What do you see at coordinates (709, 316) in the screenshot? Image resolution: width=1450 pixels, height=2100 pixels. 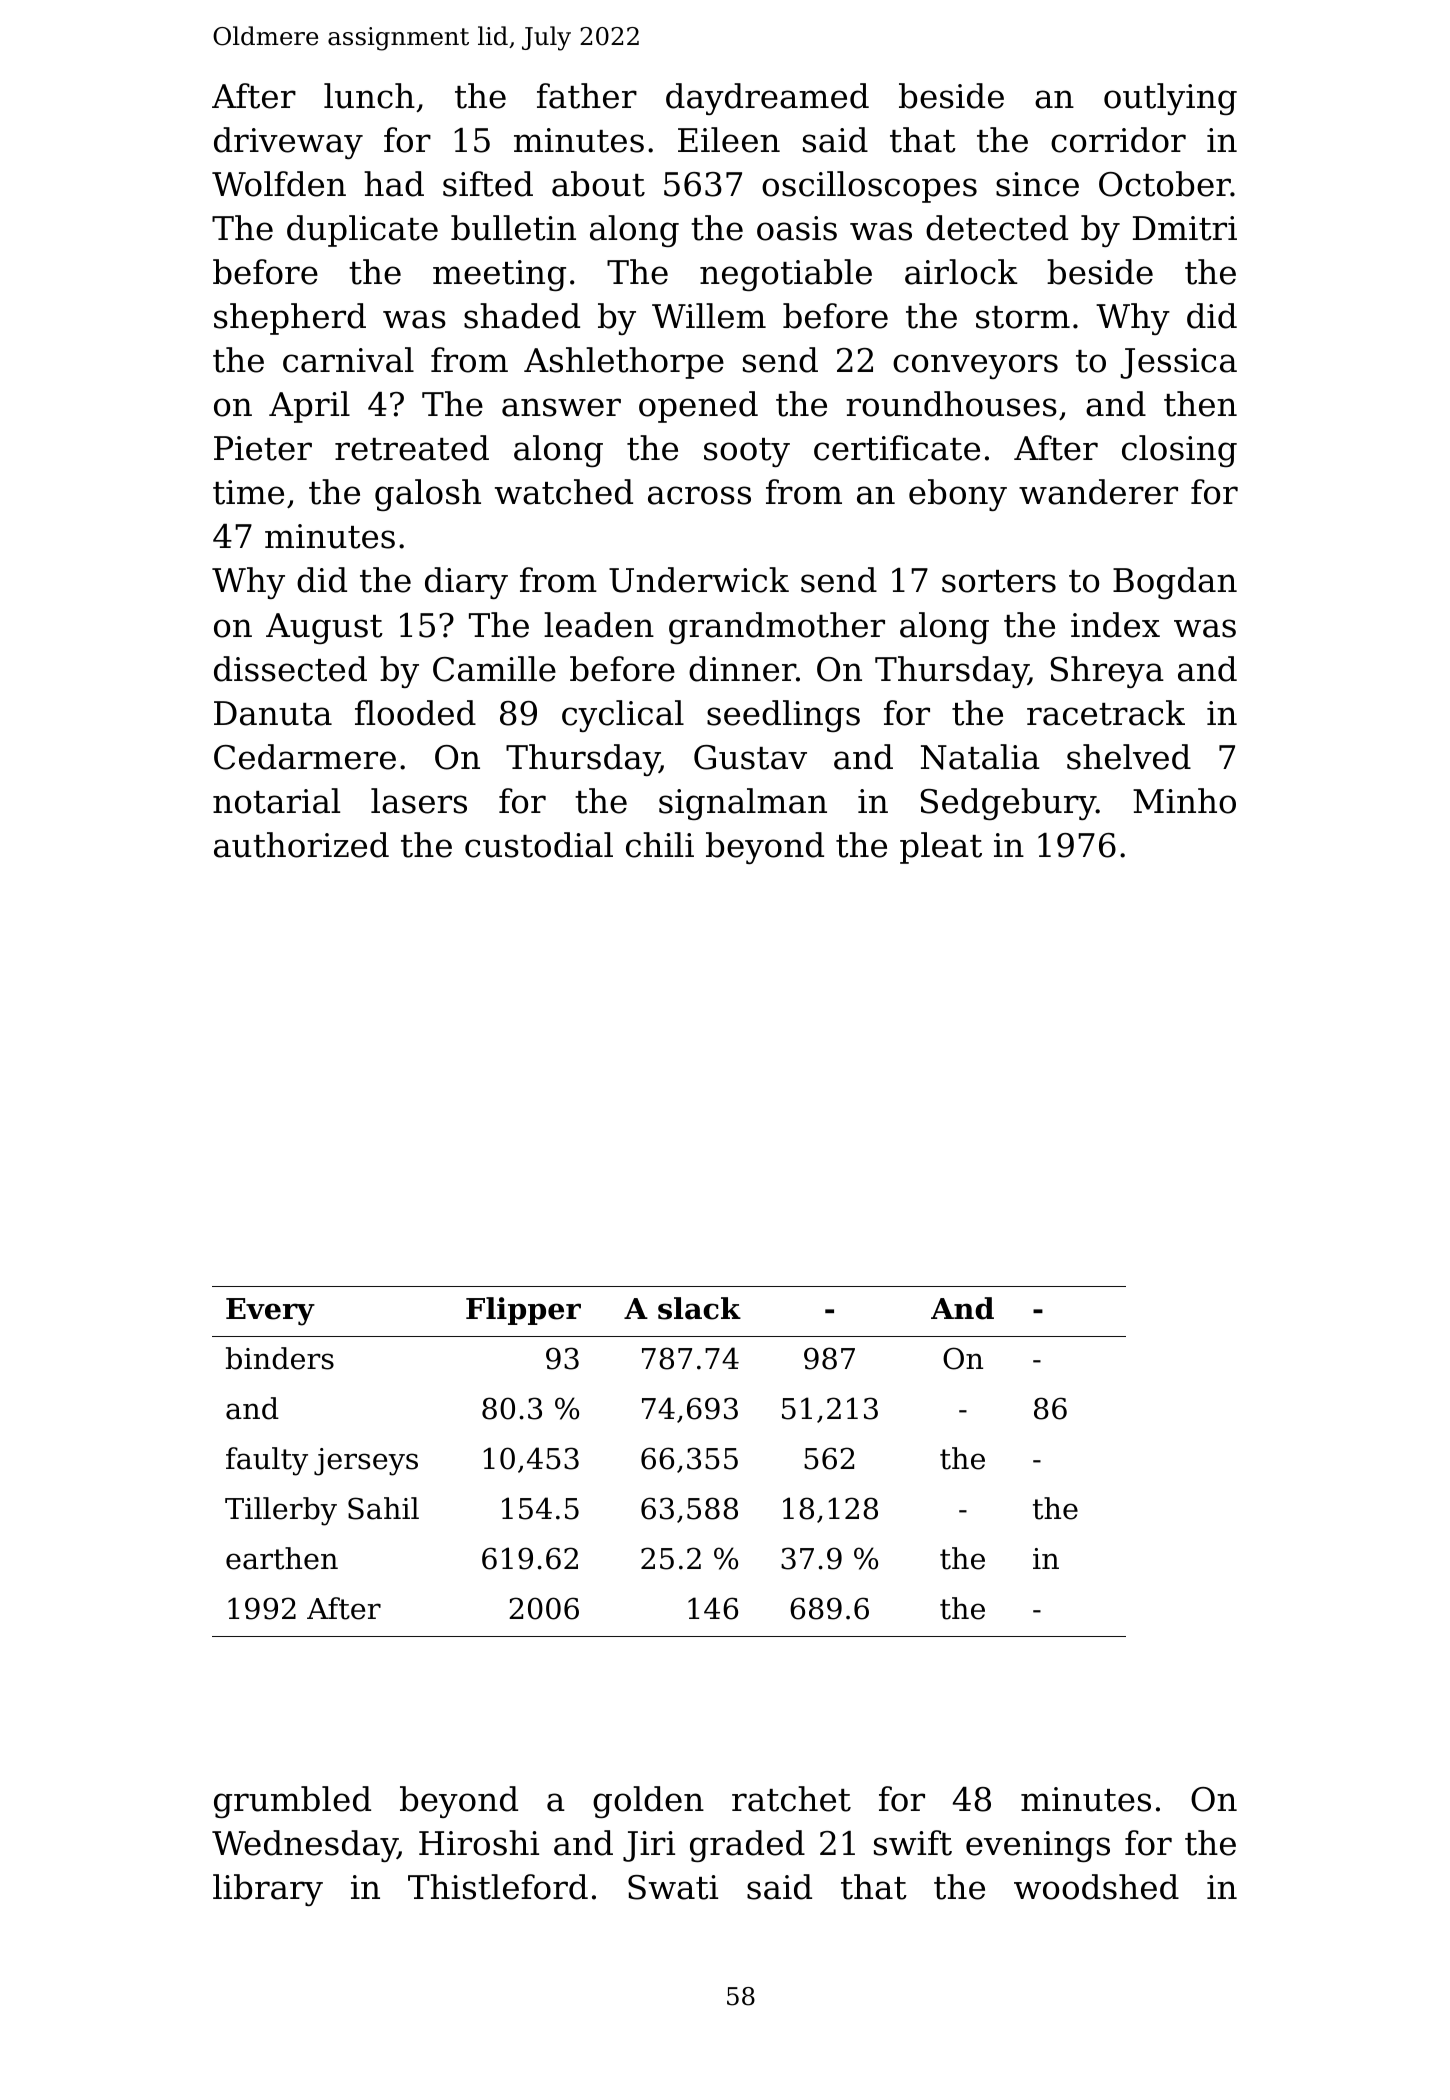 I see `Willem` at bounding box center [709, 316].
